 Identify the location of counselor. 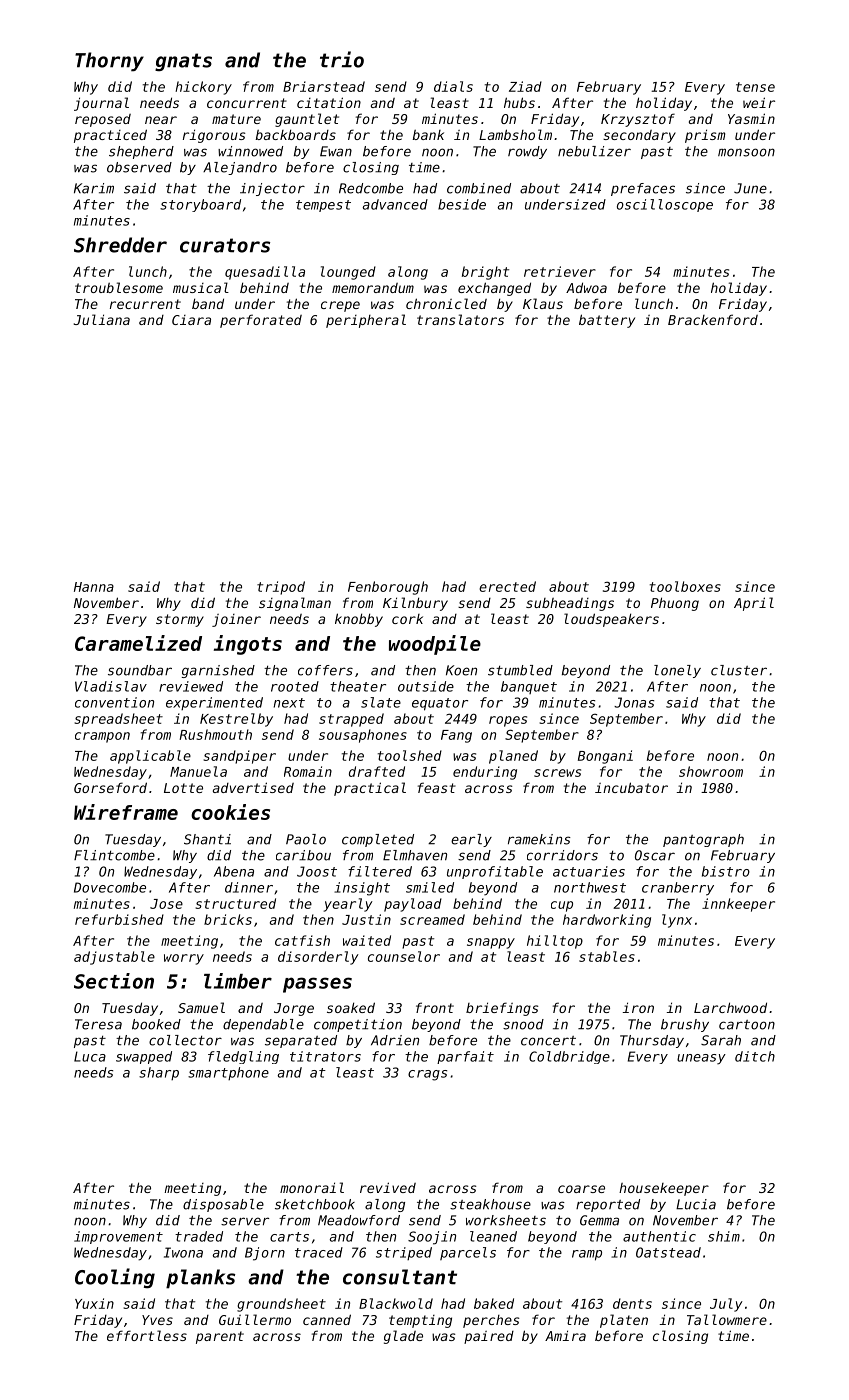
(404, 956).
